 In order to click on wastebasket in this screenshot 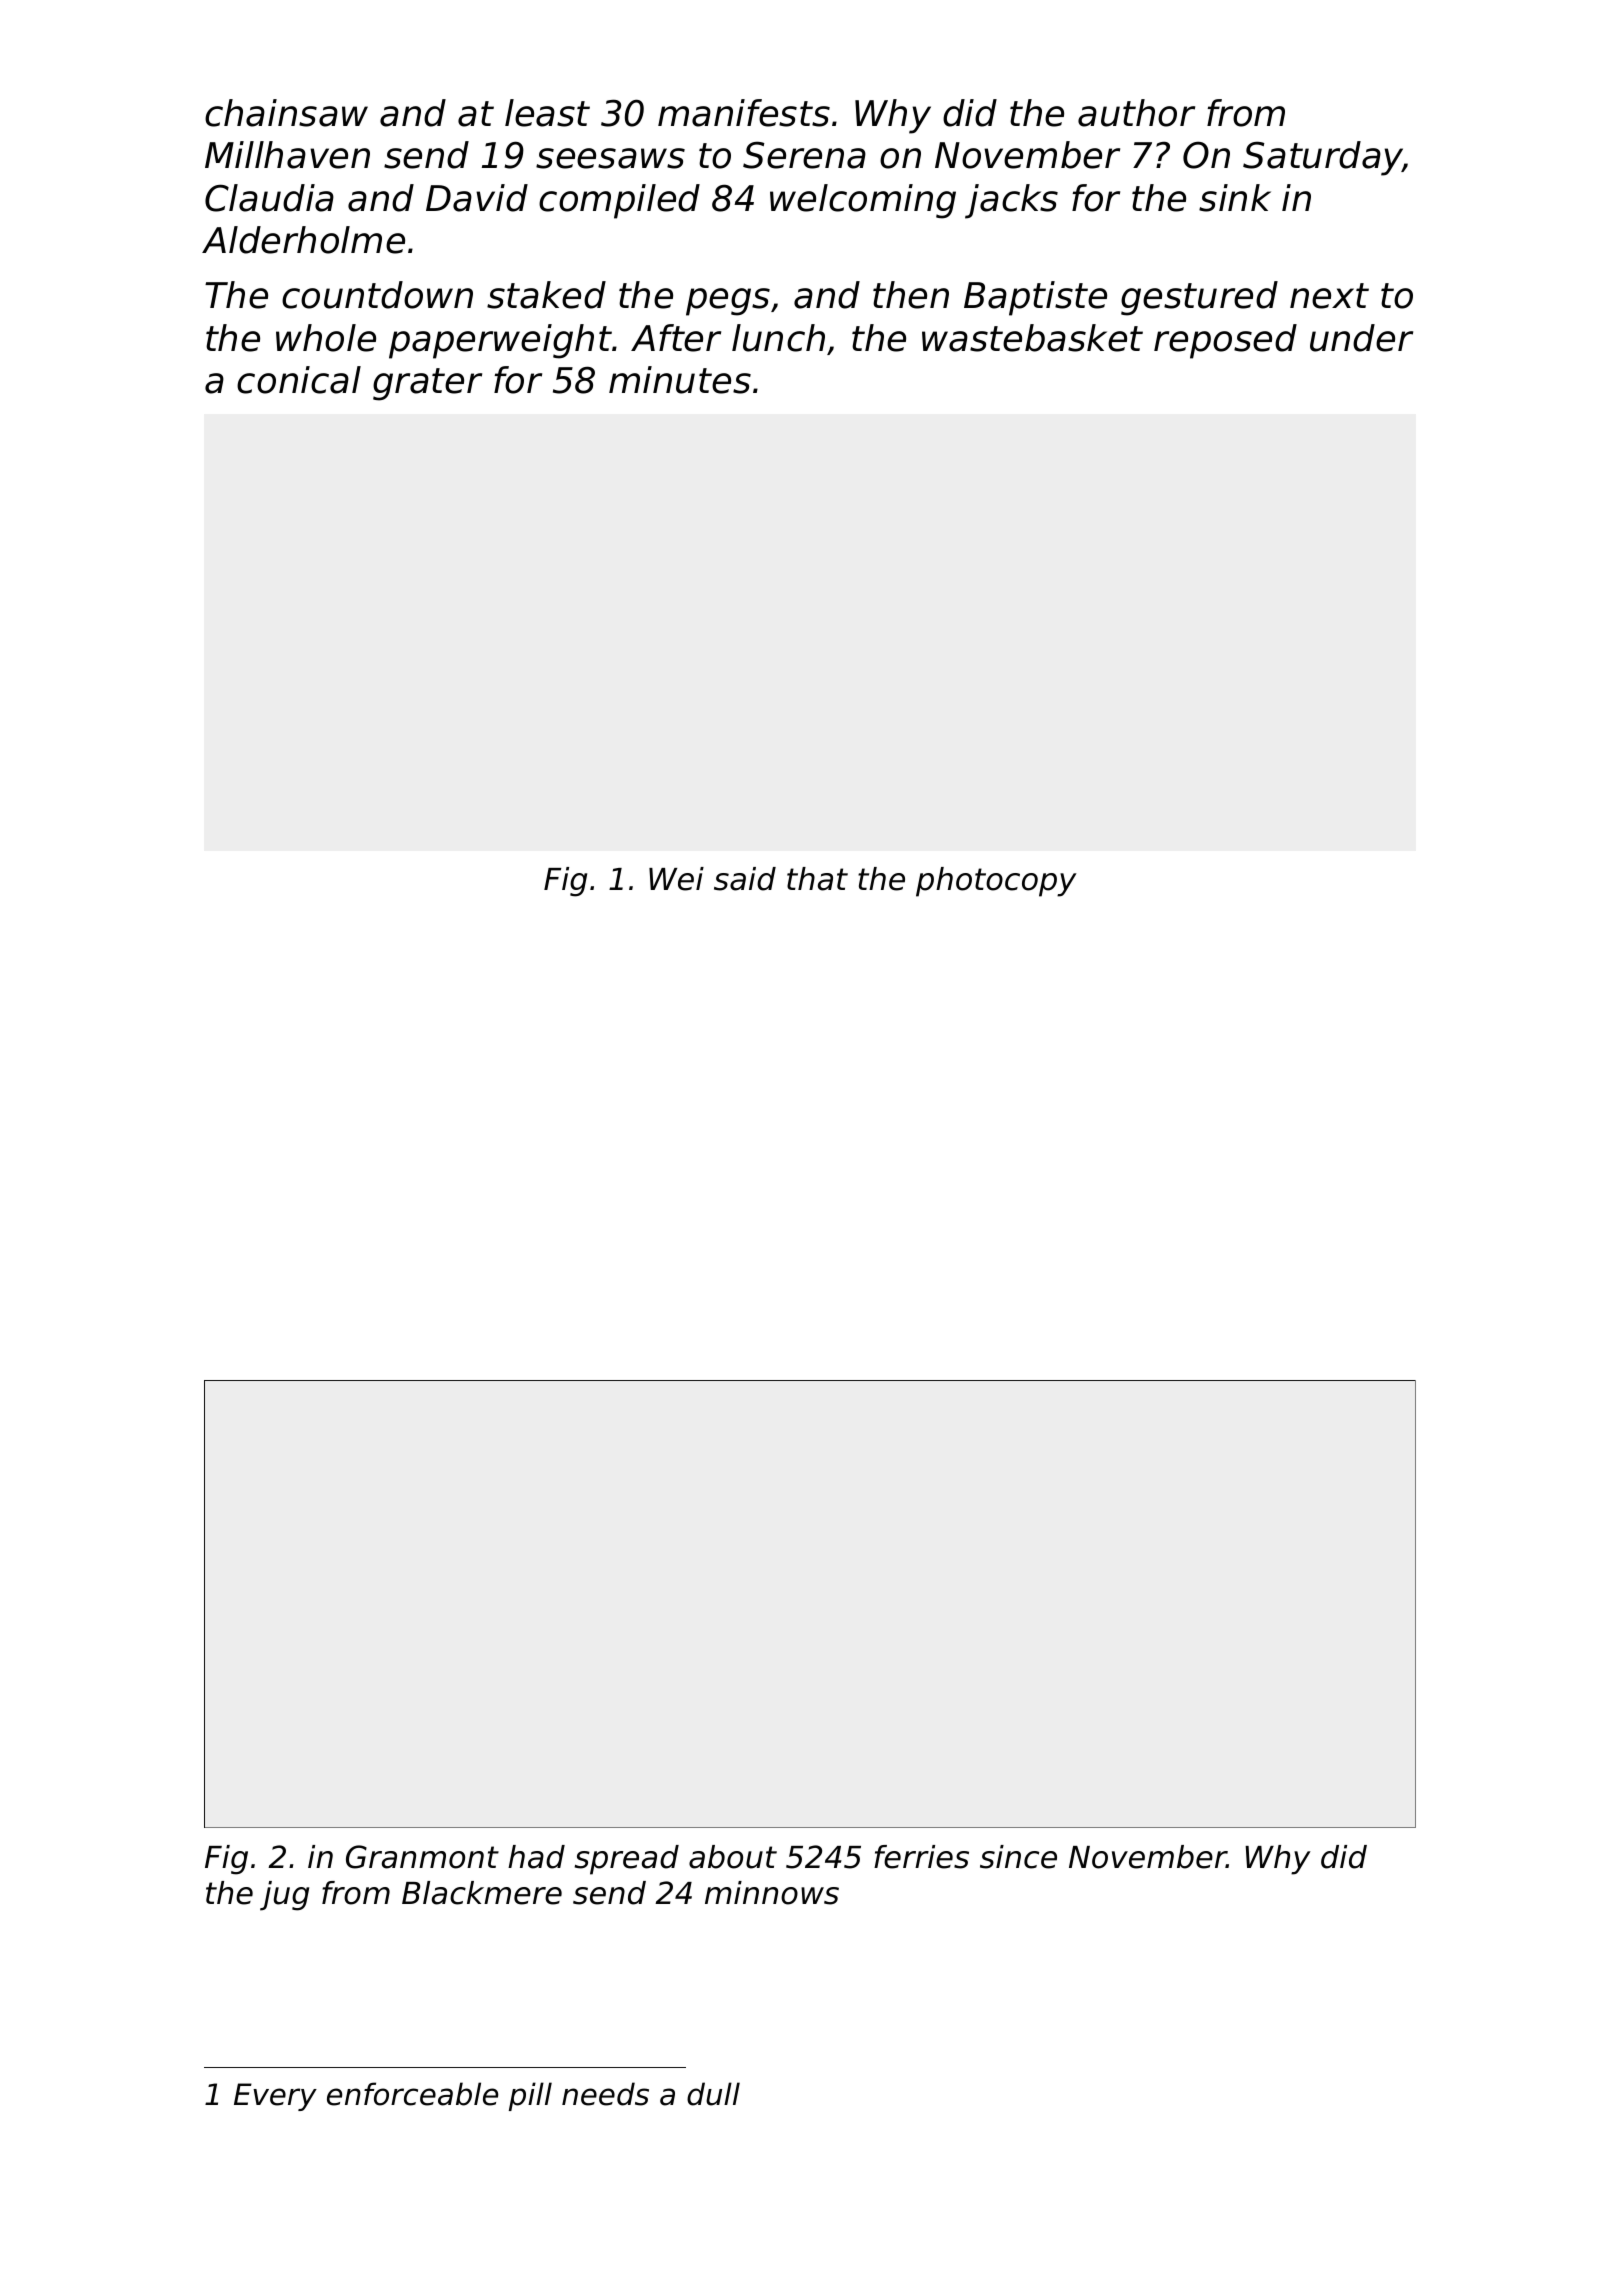, I will do `click(1032, 338)`.
